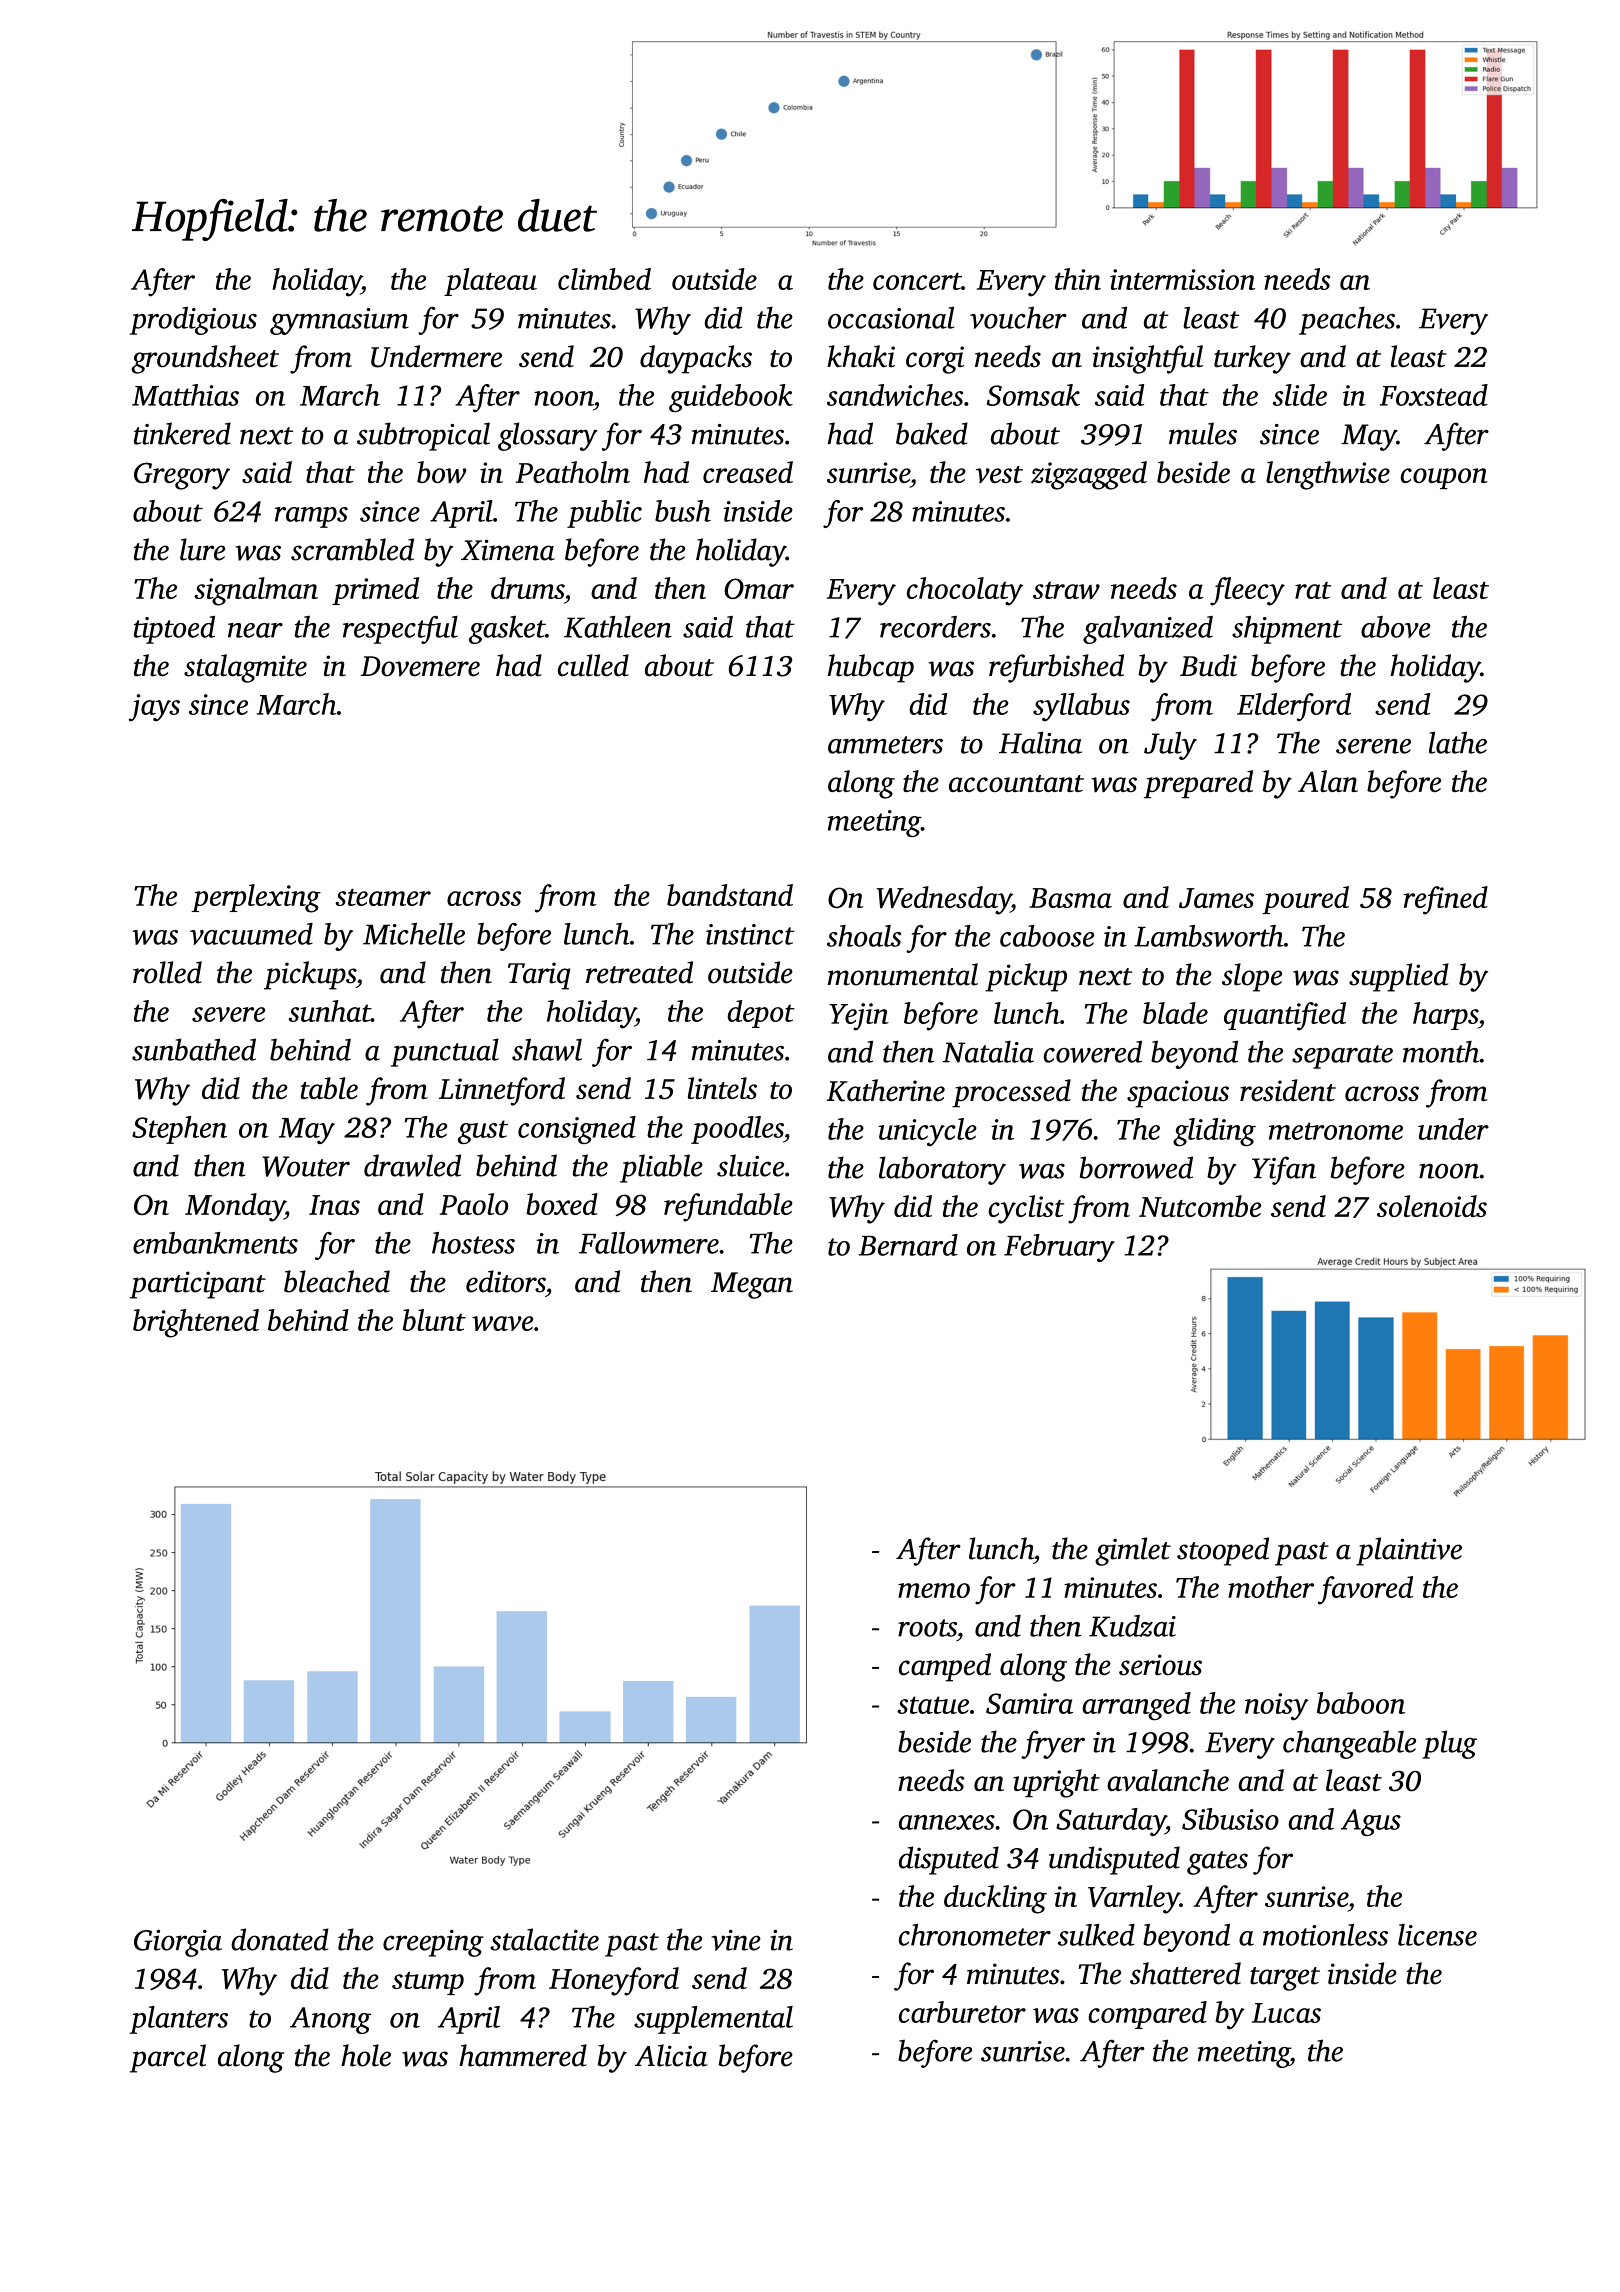 The height and width of the image is (2292, 1620). I want to click on participant, so click(198, 1285).
